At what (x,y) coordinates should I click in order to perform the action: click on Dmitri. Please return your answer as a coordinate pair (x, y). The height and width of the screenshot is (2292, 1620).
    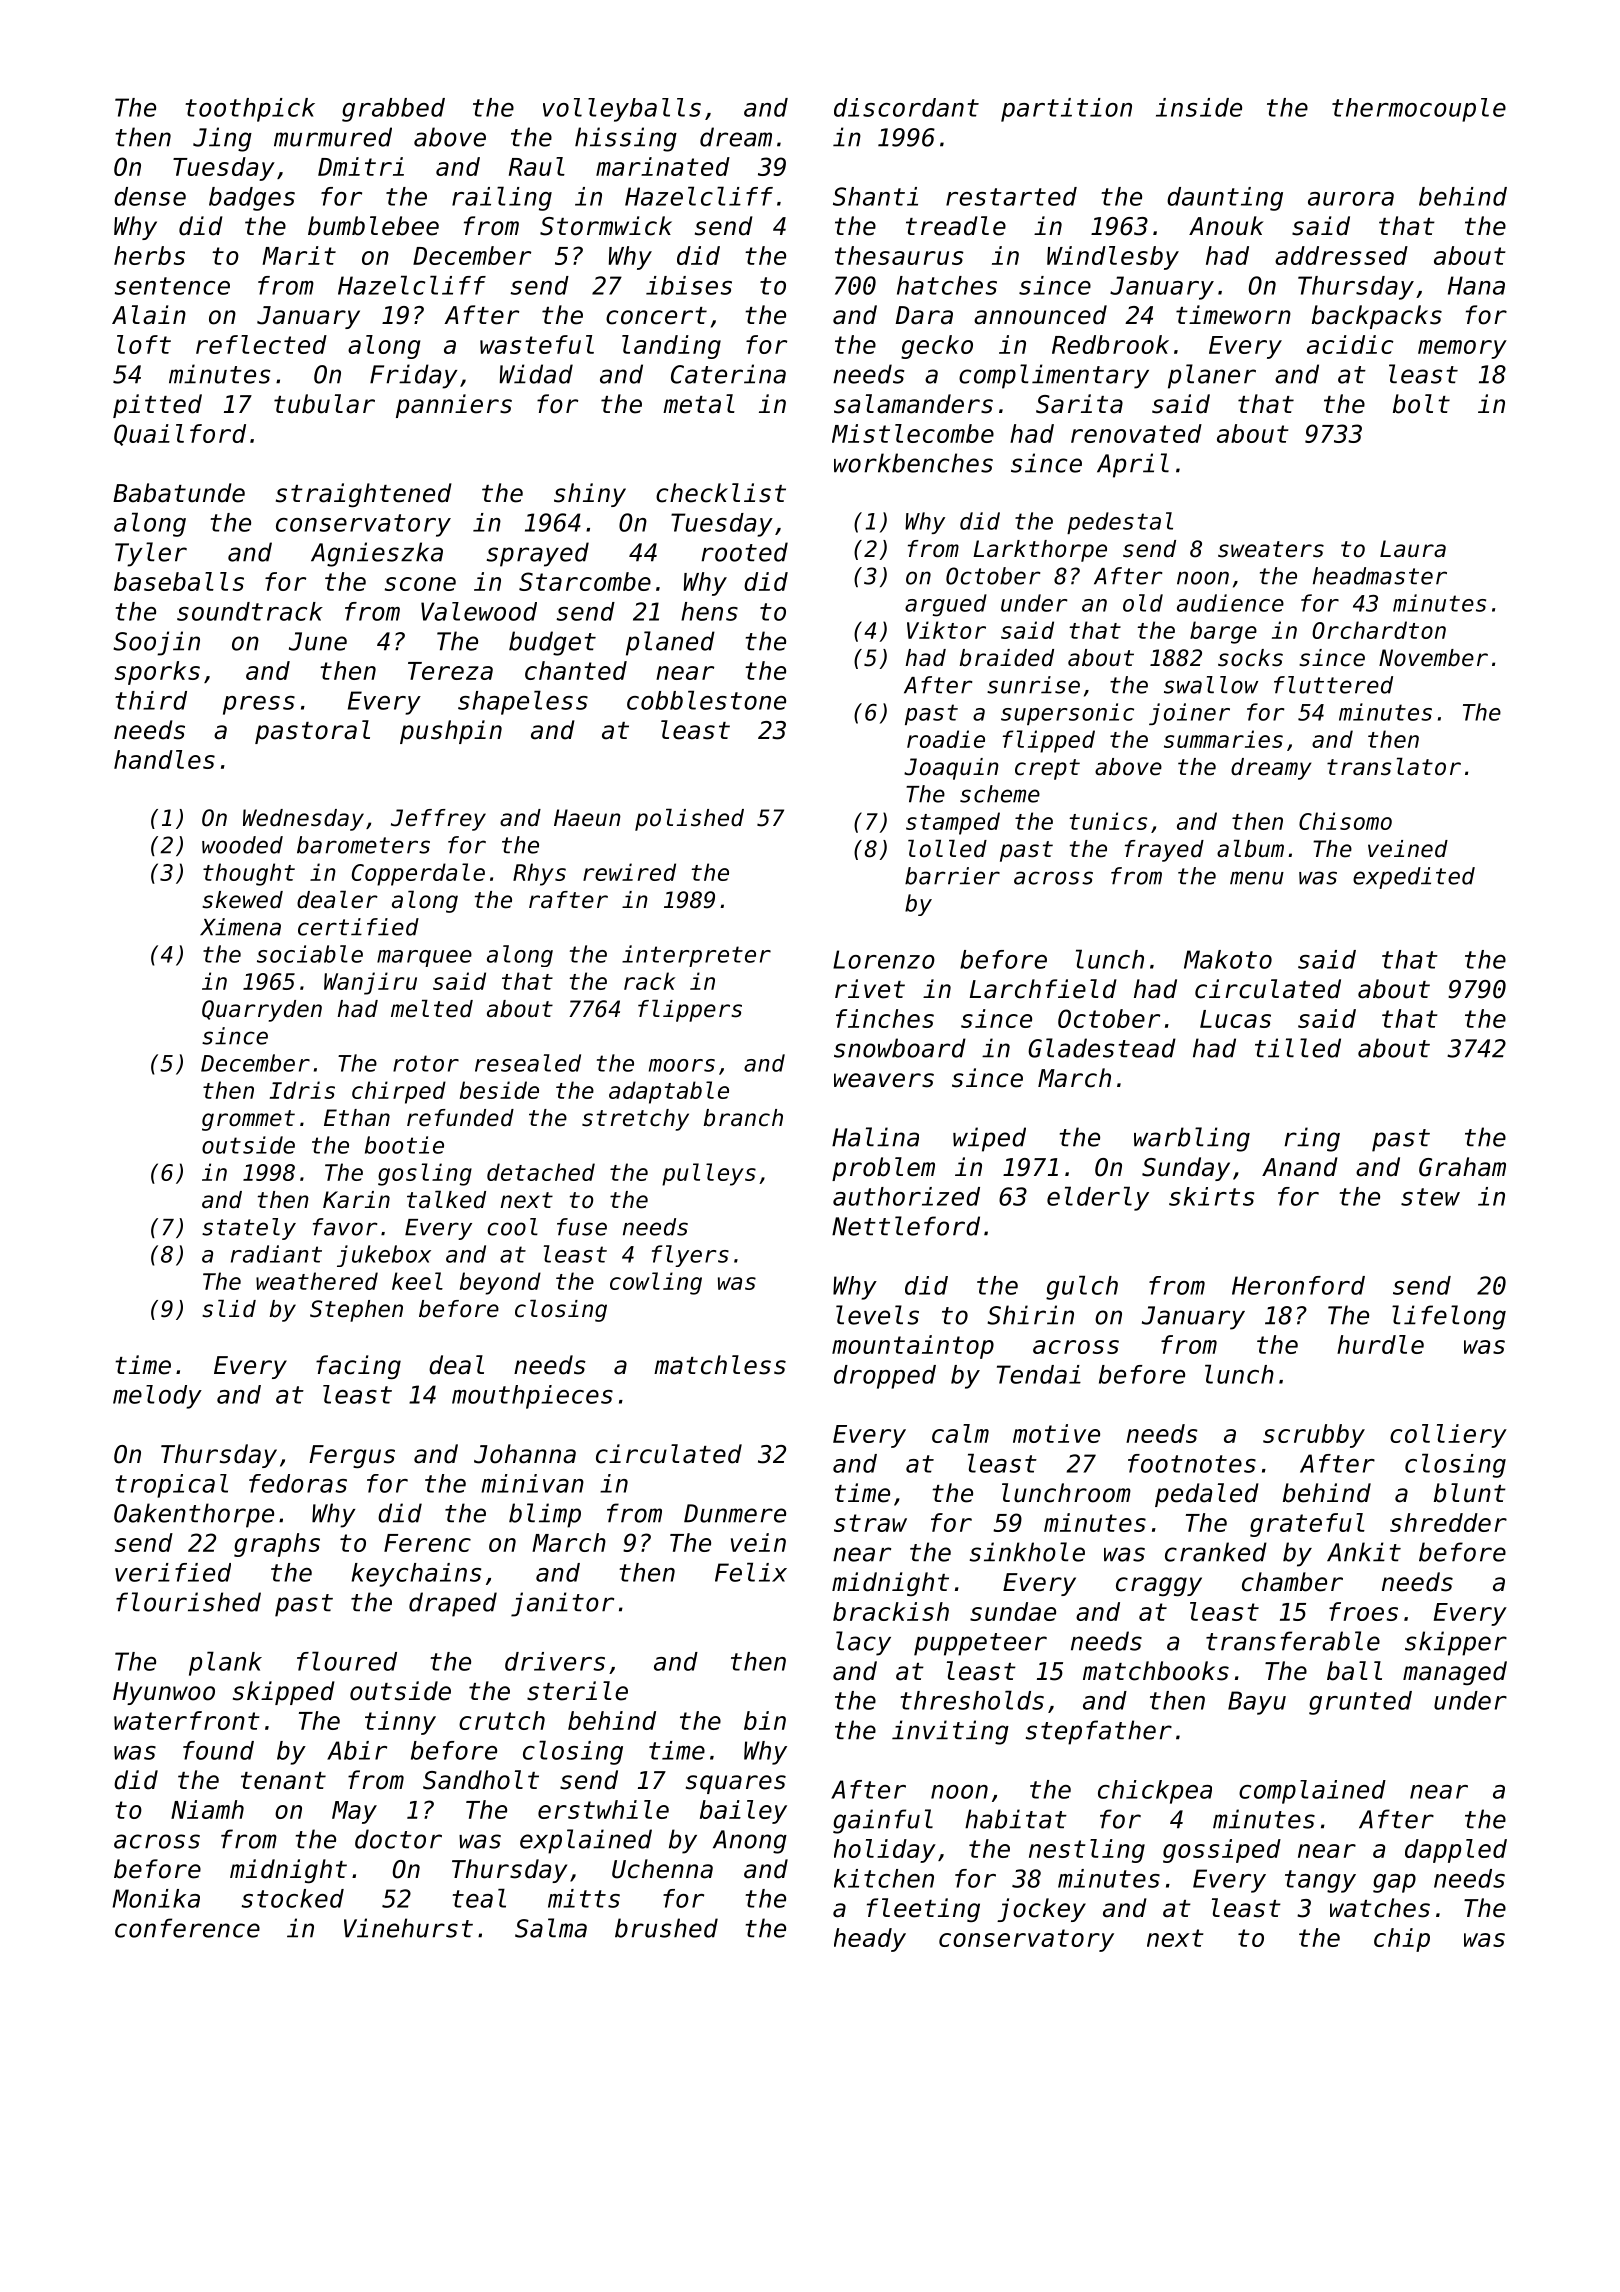
    Looking at the image, I should click on (361, 166).
